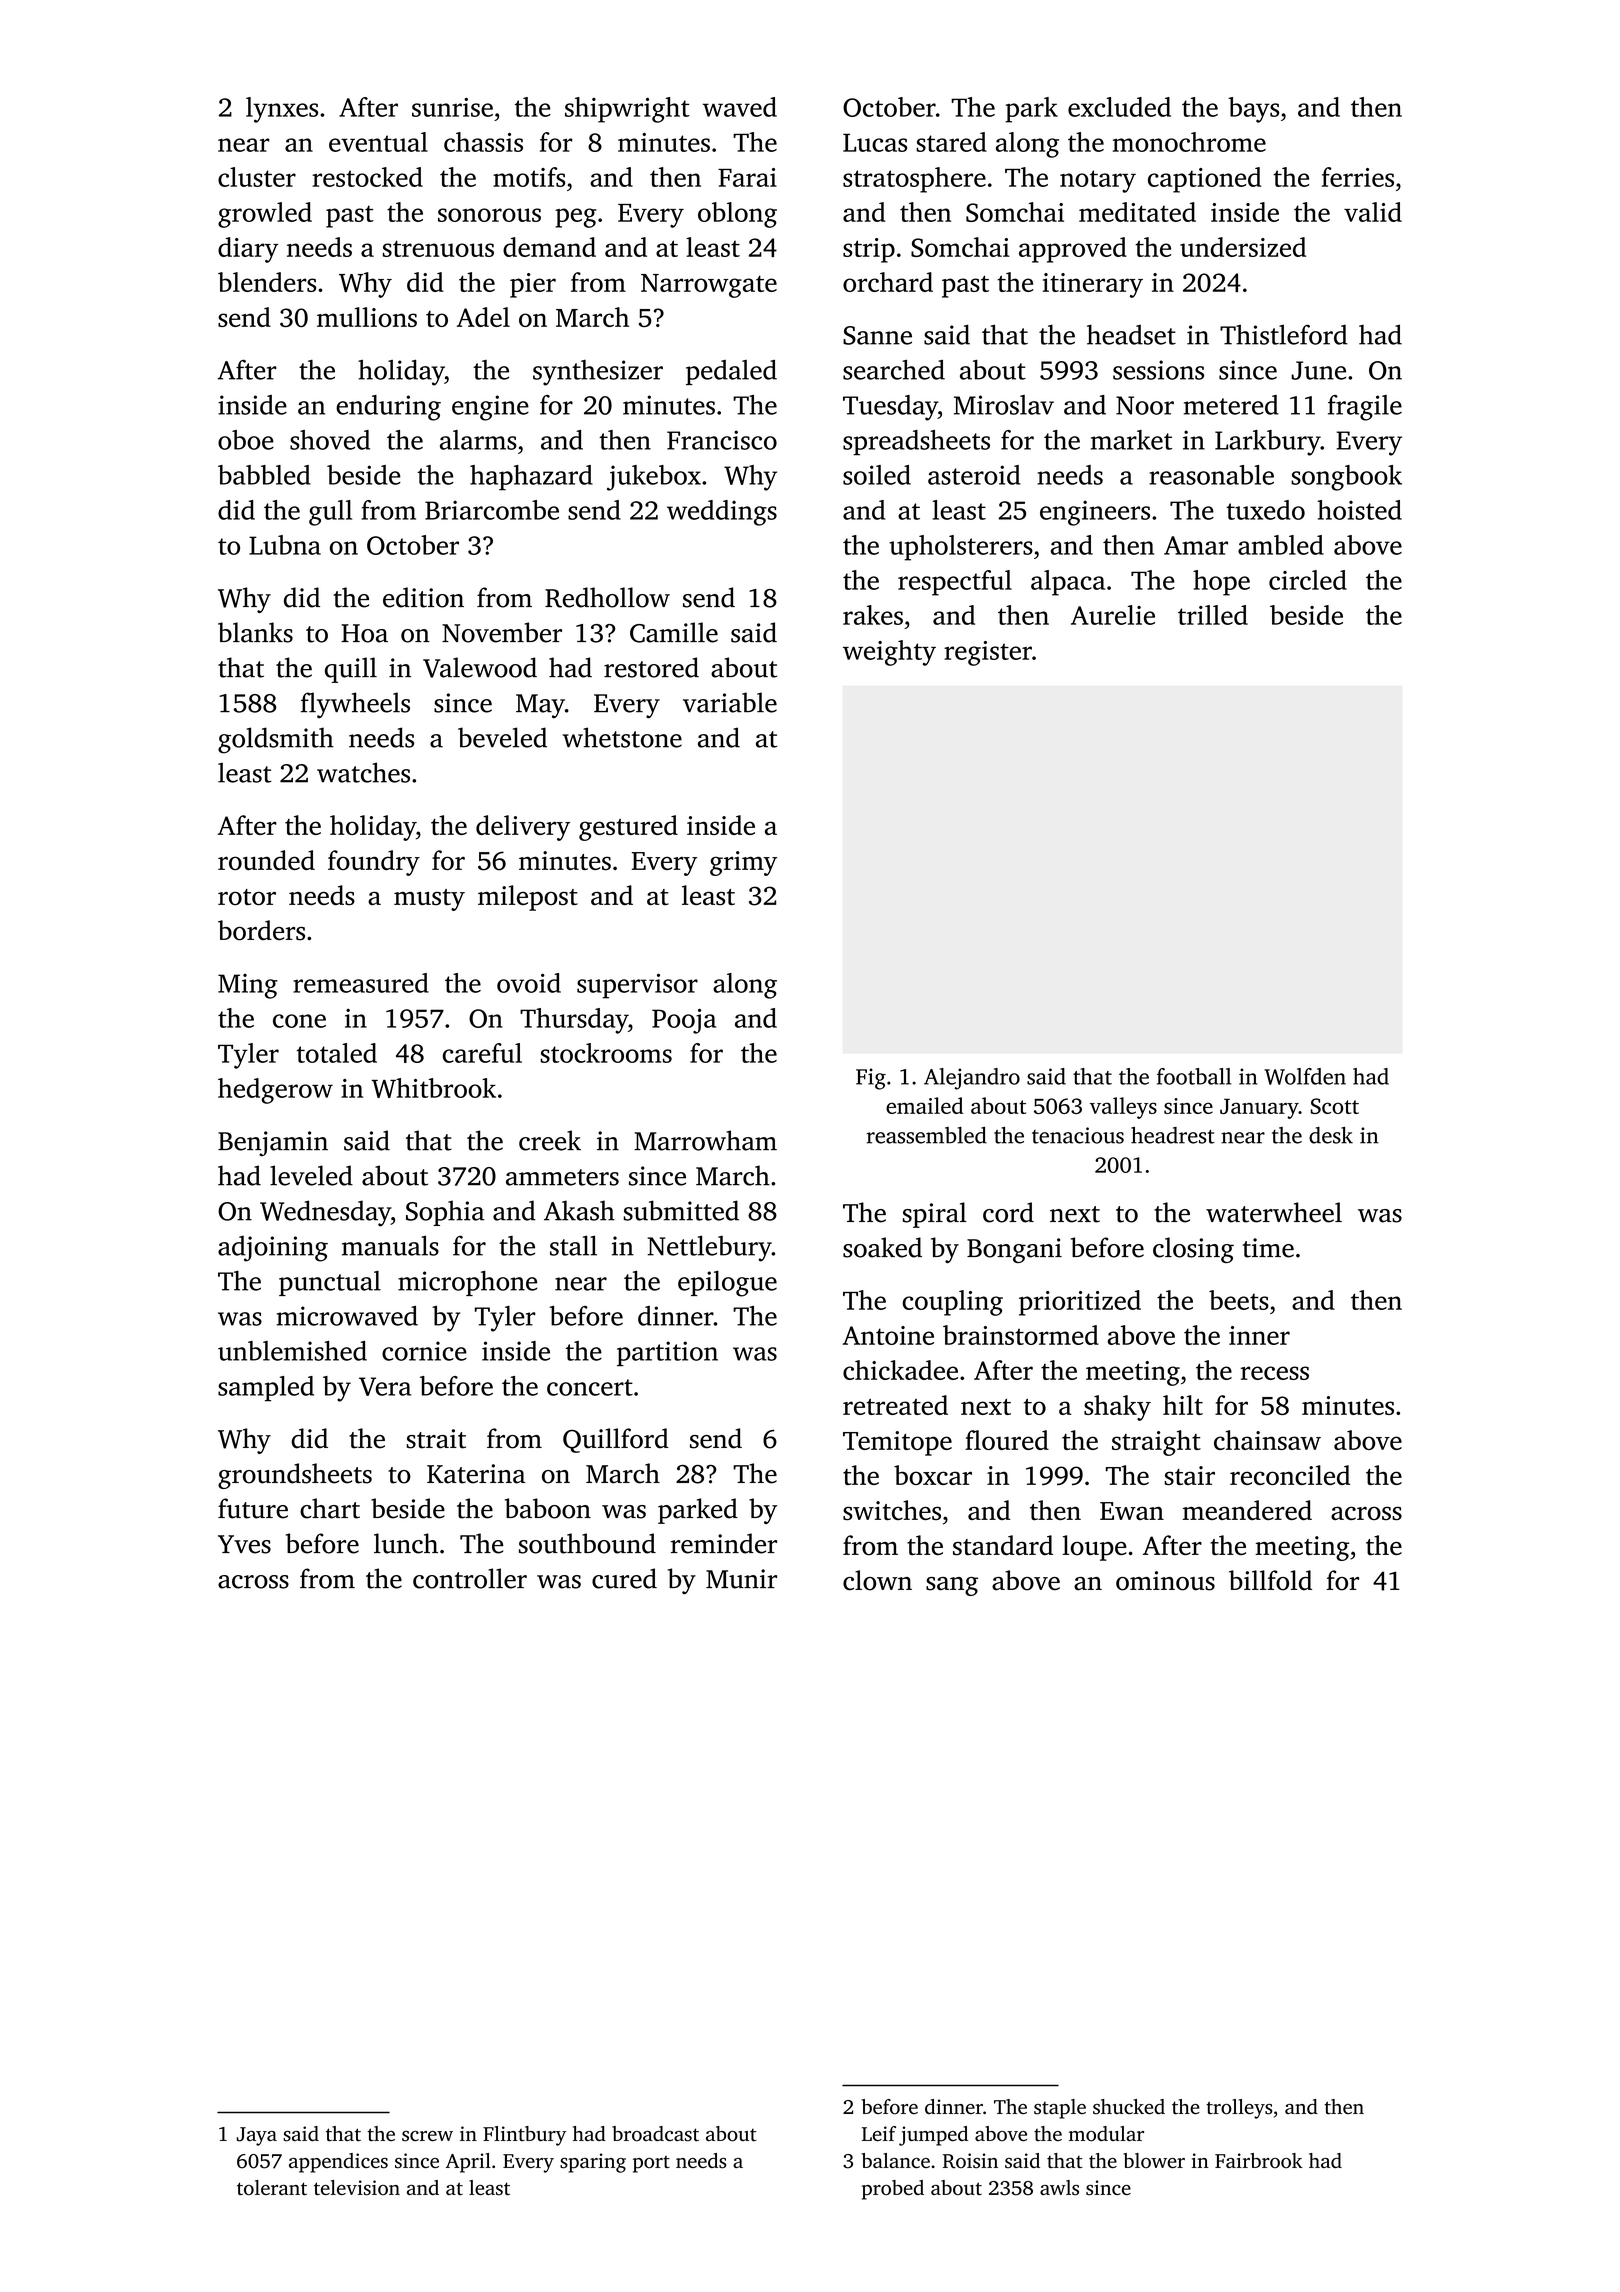  Describe the element at coordinates (257, 2136) in the screenshot. I see `Jaya` at that location.
